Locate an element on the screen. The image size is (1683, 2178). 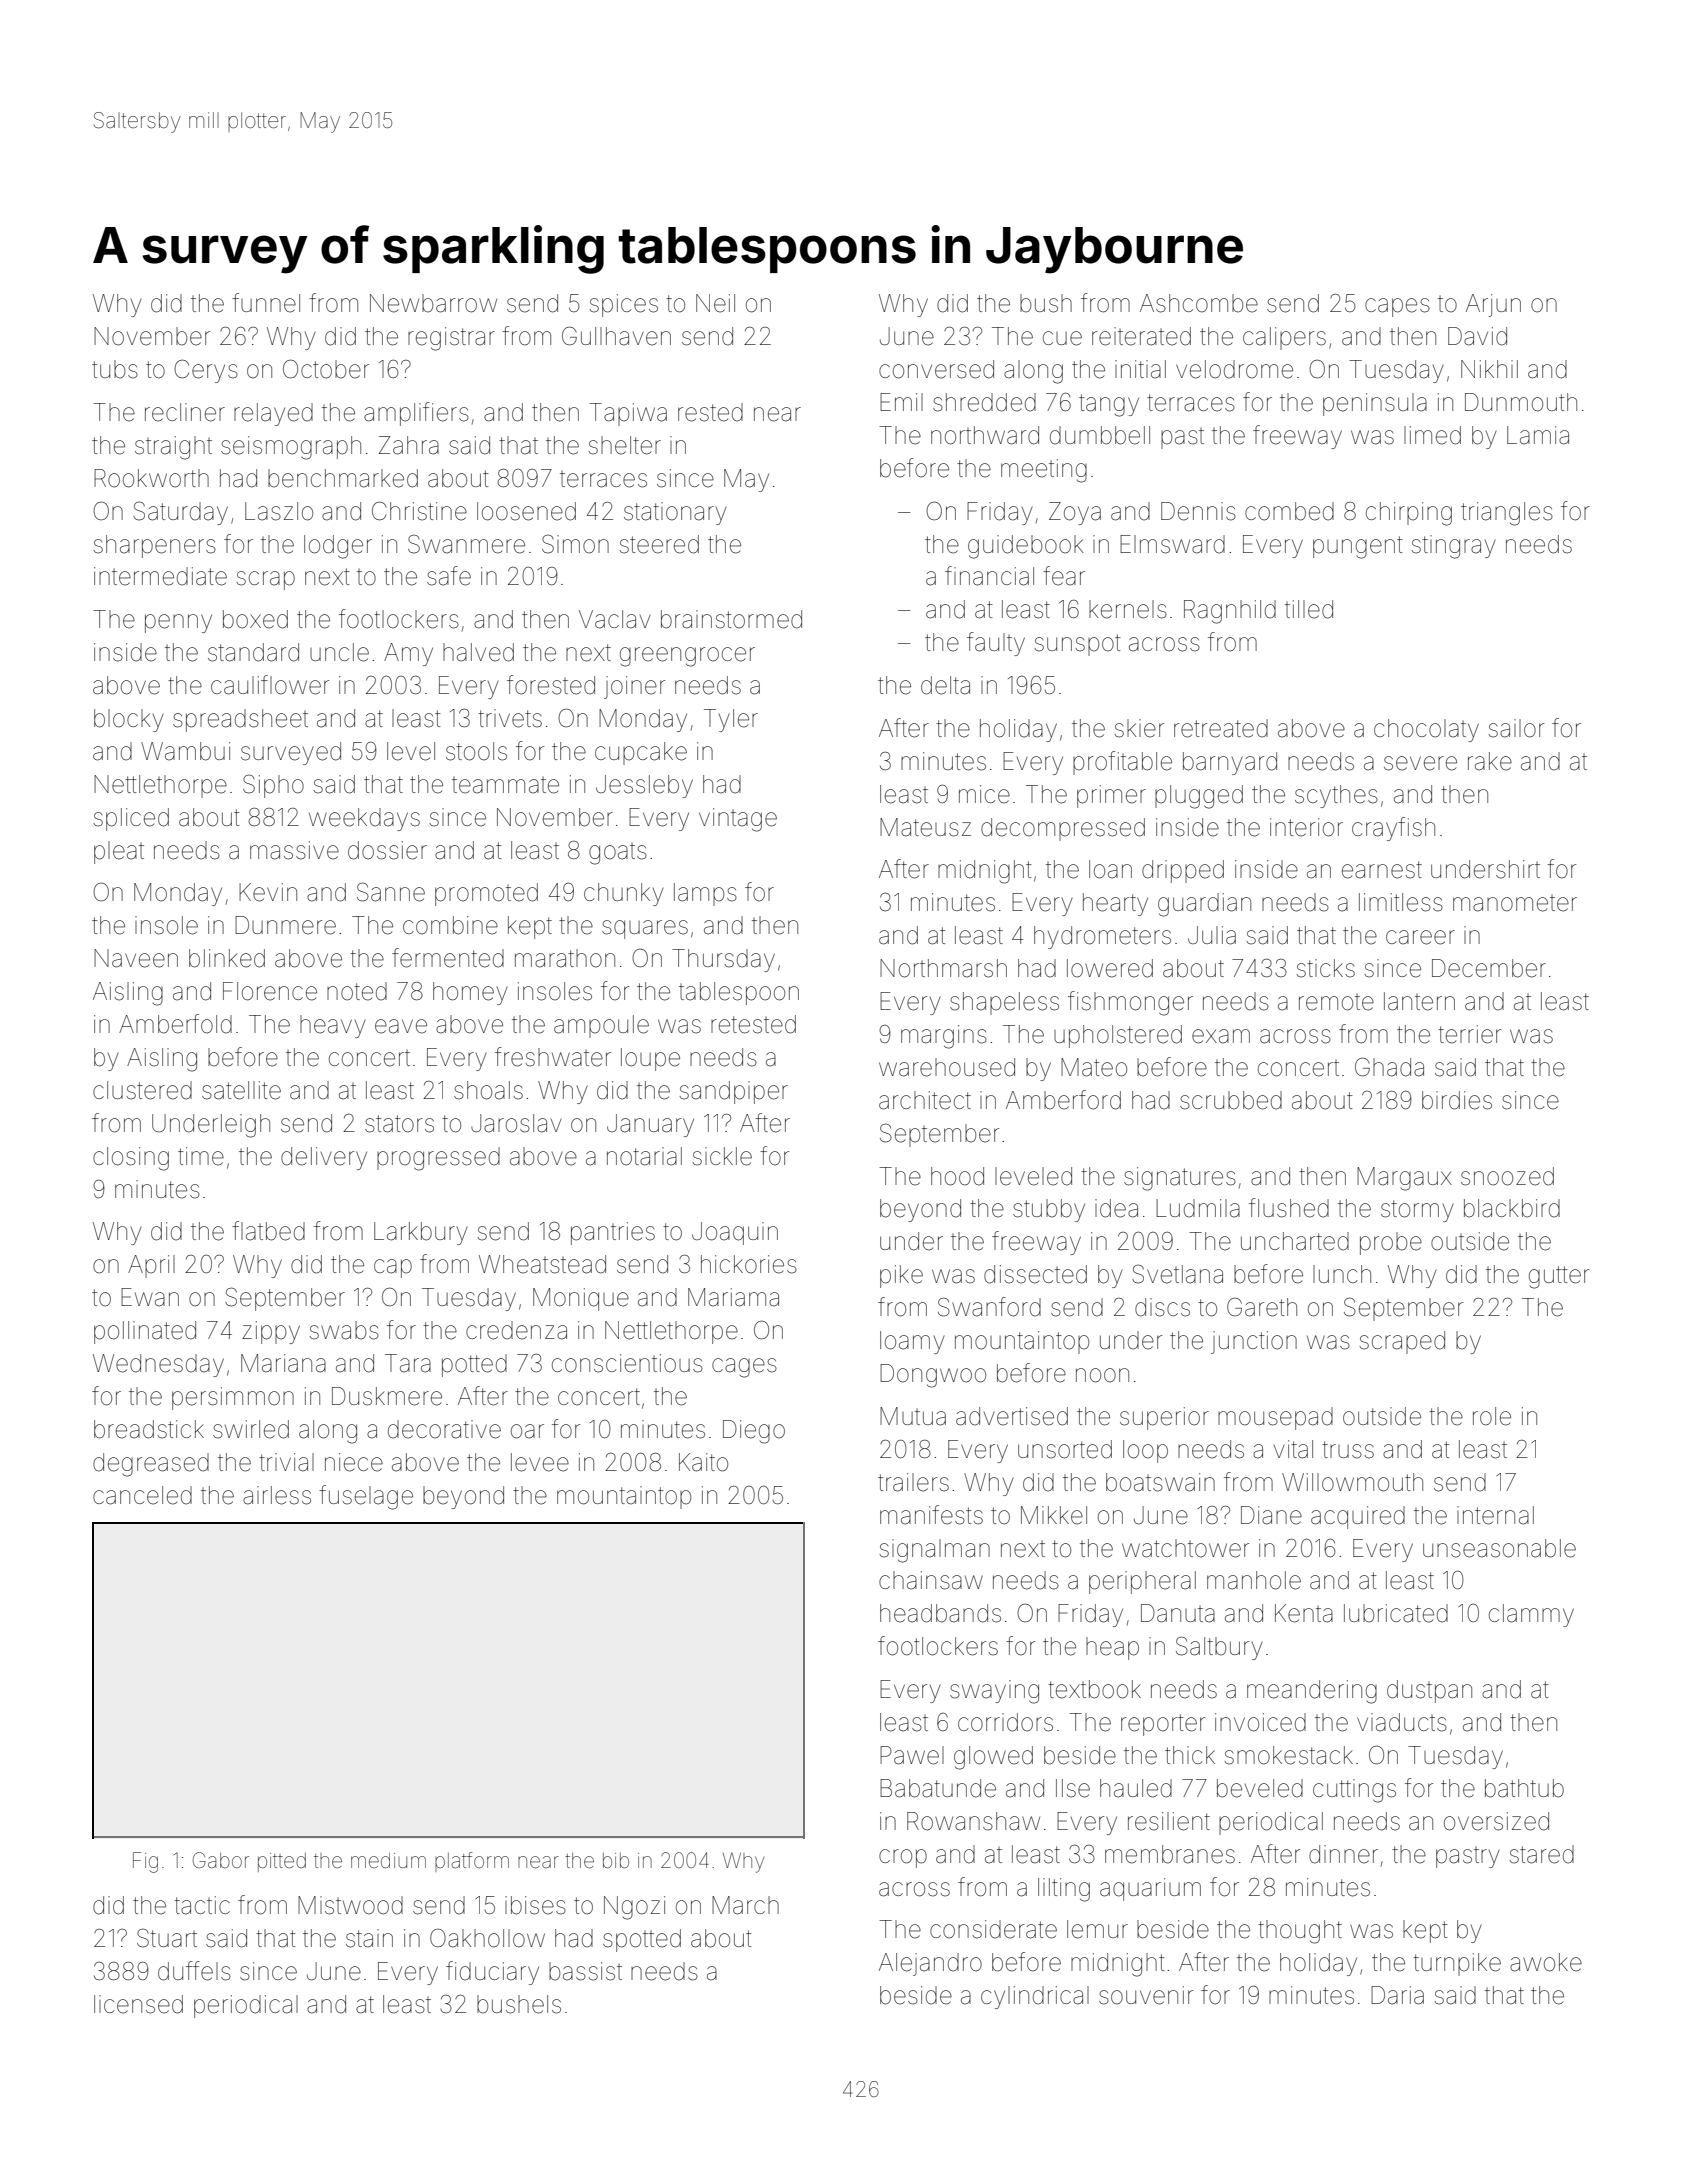
boxed is located at coordinates (255, 619).
